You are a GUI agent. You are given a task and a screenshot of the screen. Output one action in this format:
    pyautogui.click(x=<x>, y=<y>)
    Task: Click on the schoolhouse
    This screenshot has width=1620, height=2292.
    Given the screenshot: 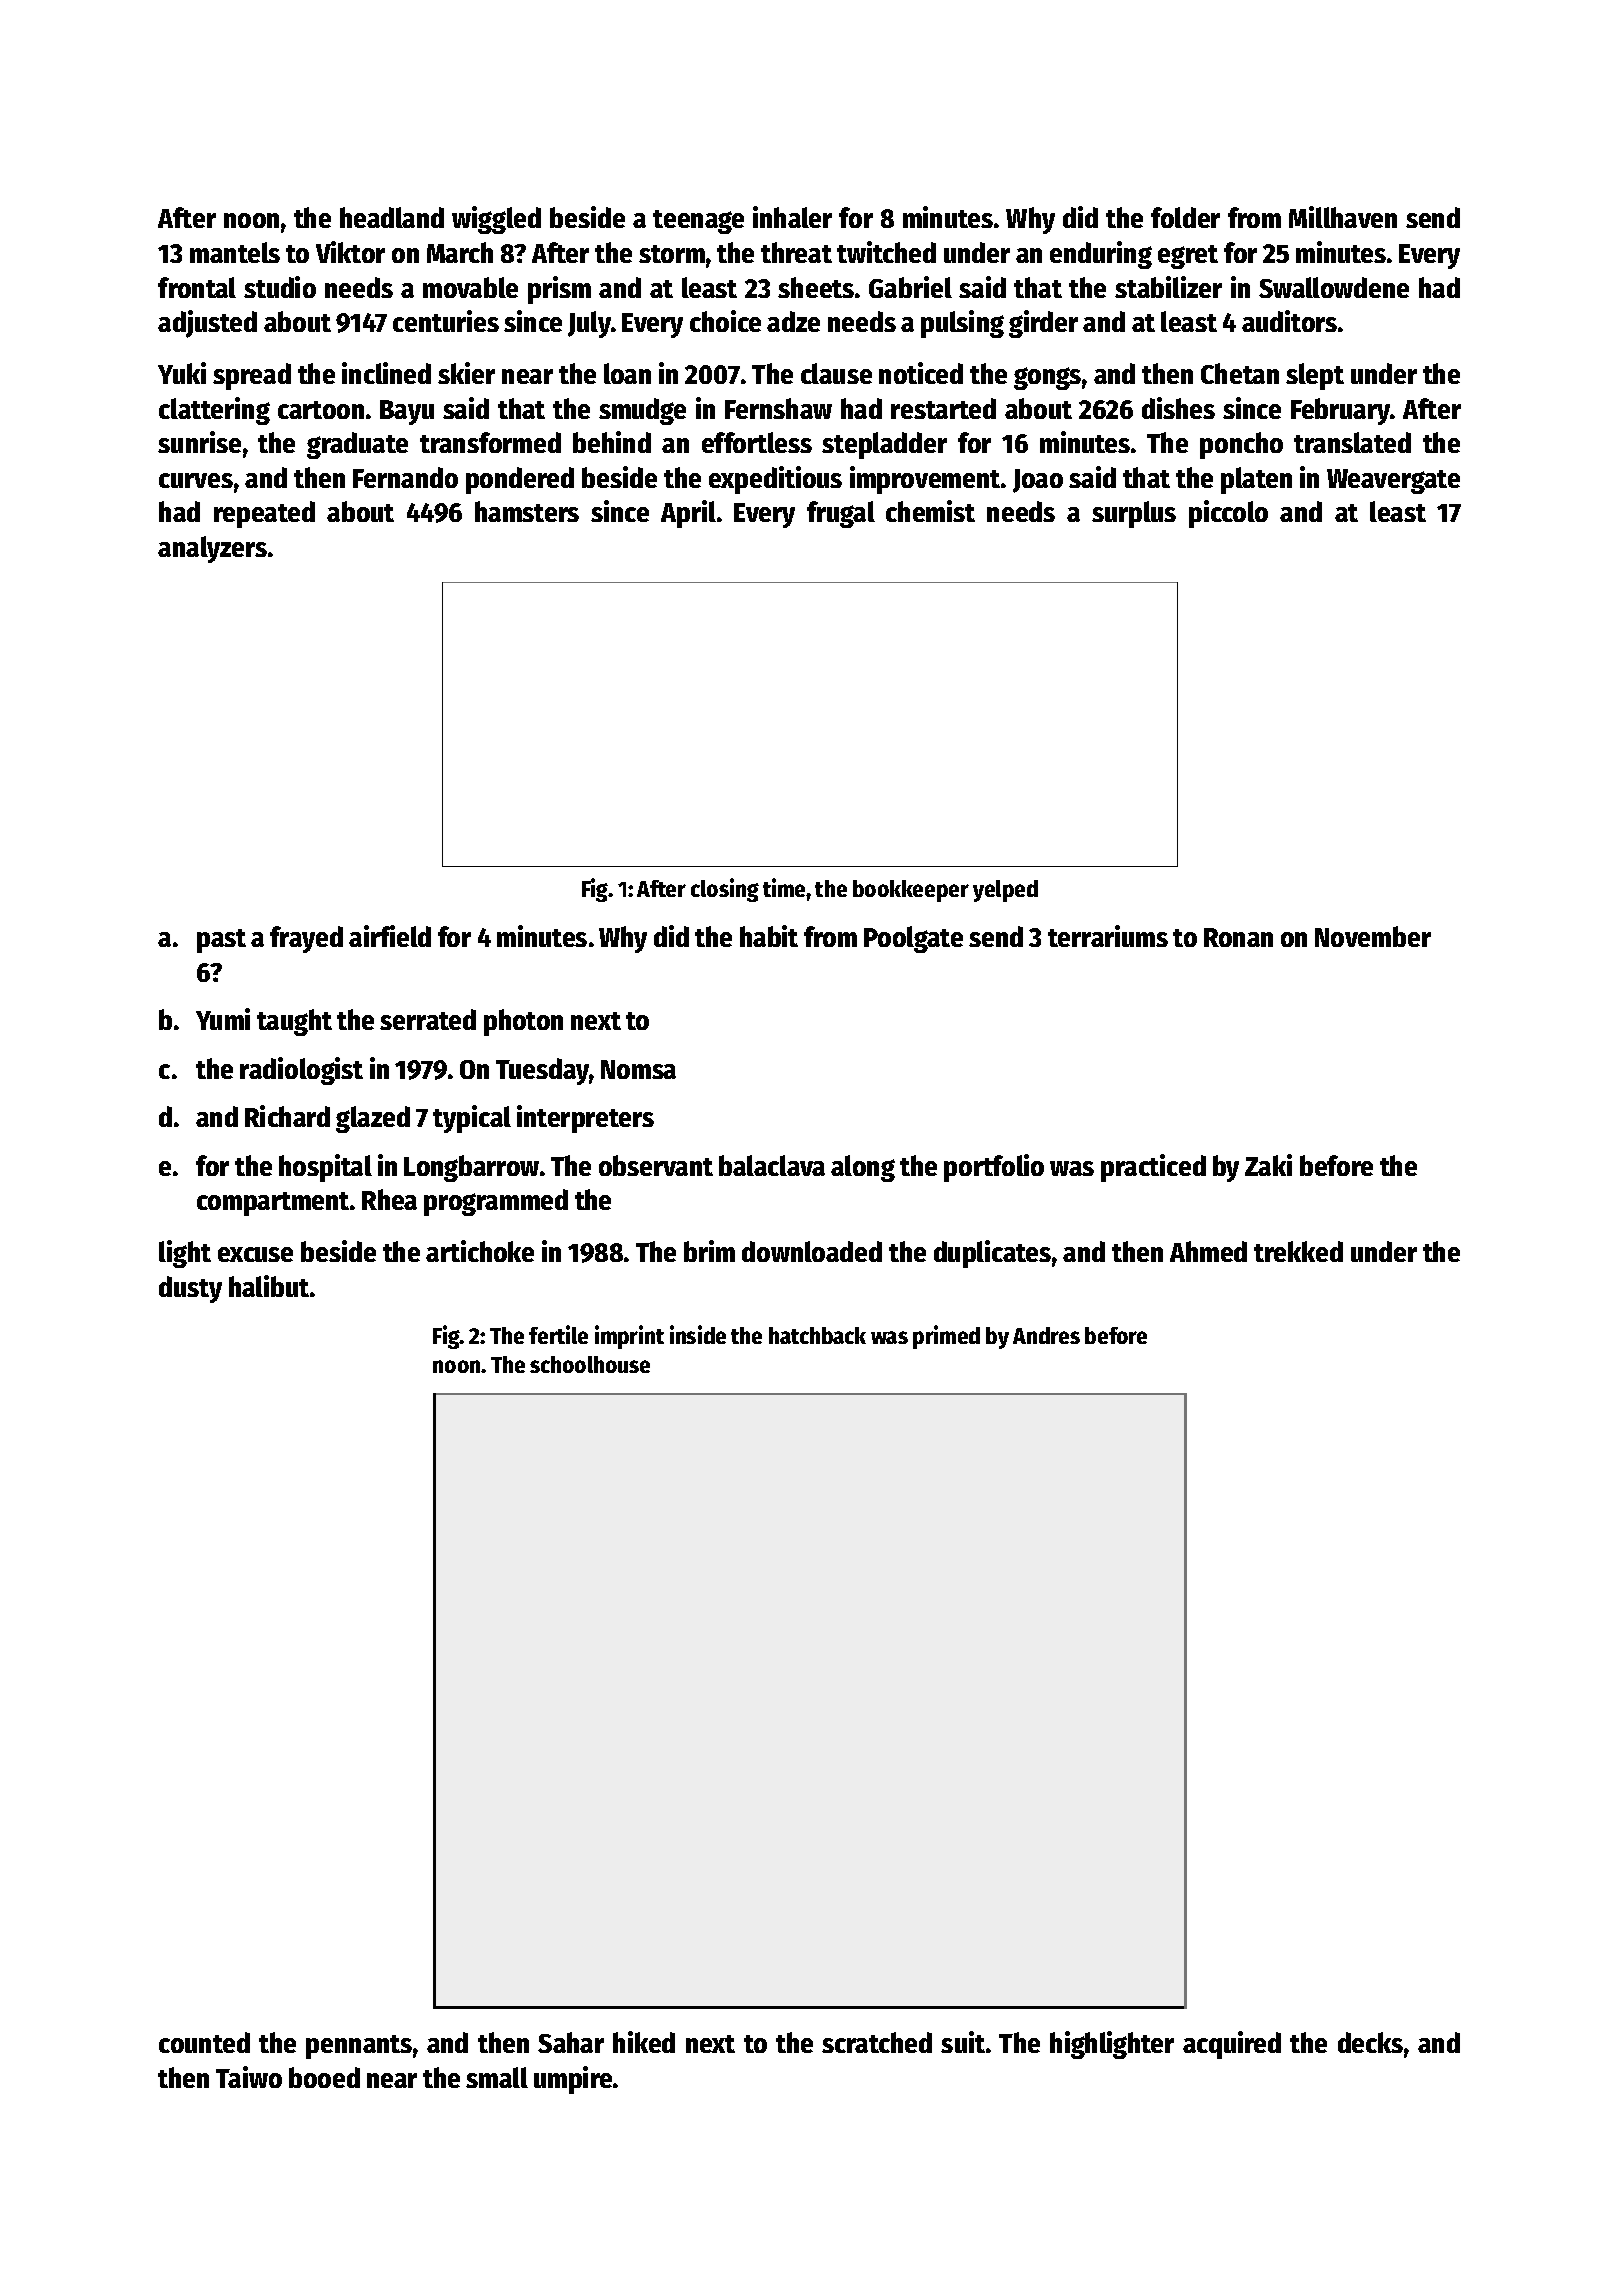 What is the action you would take?
    pyautogui.click(x=590, y=1364)
